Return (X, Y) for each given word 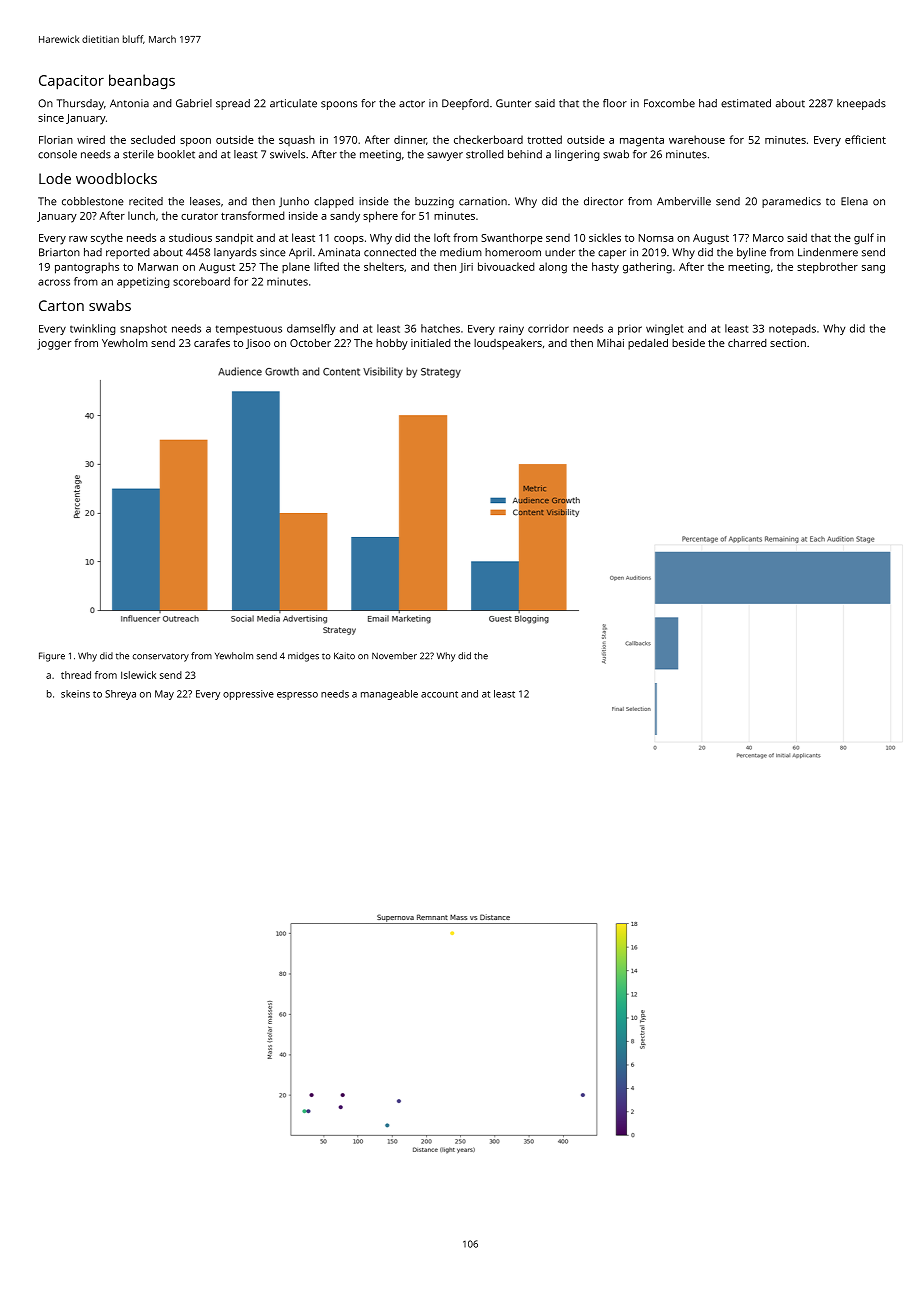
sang (873, 269)
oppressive (248, 695)
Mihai (610, 343)
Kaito (344, 656)
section (788, 343)
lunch (141, 215)
